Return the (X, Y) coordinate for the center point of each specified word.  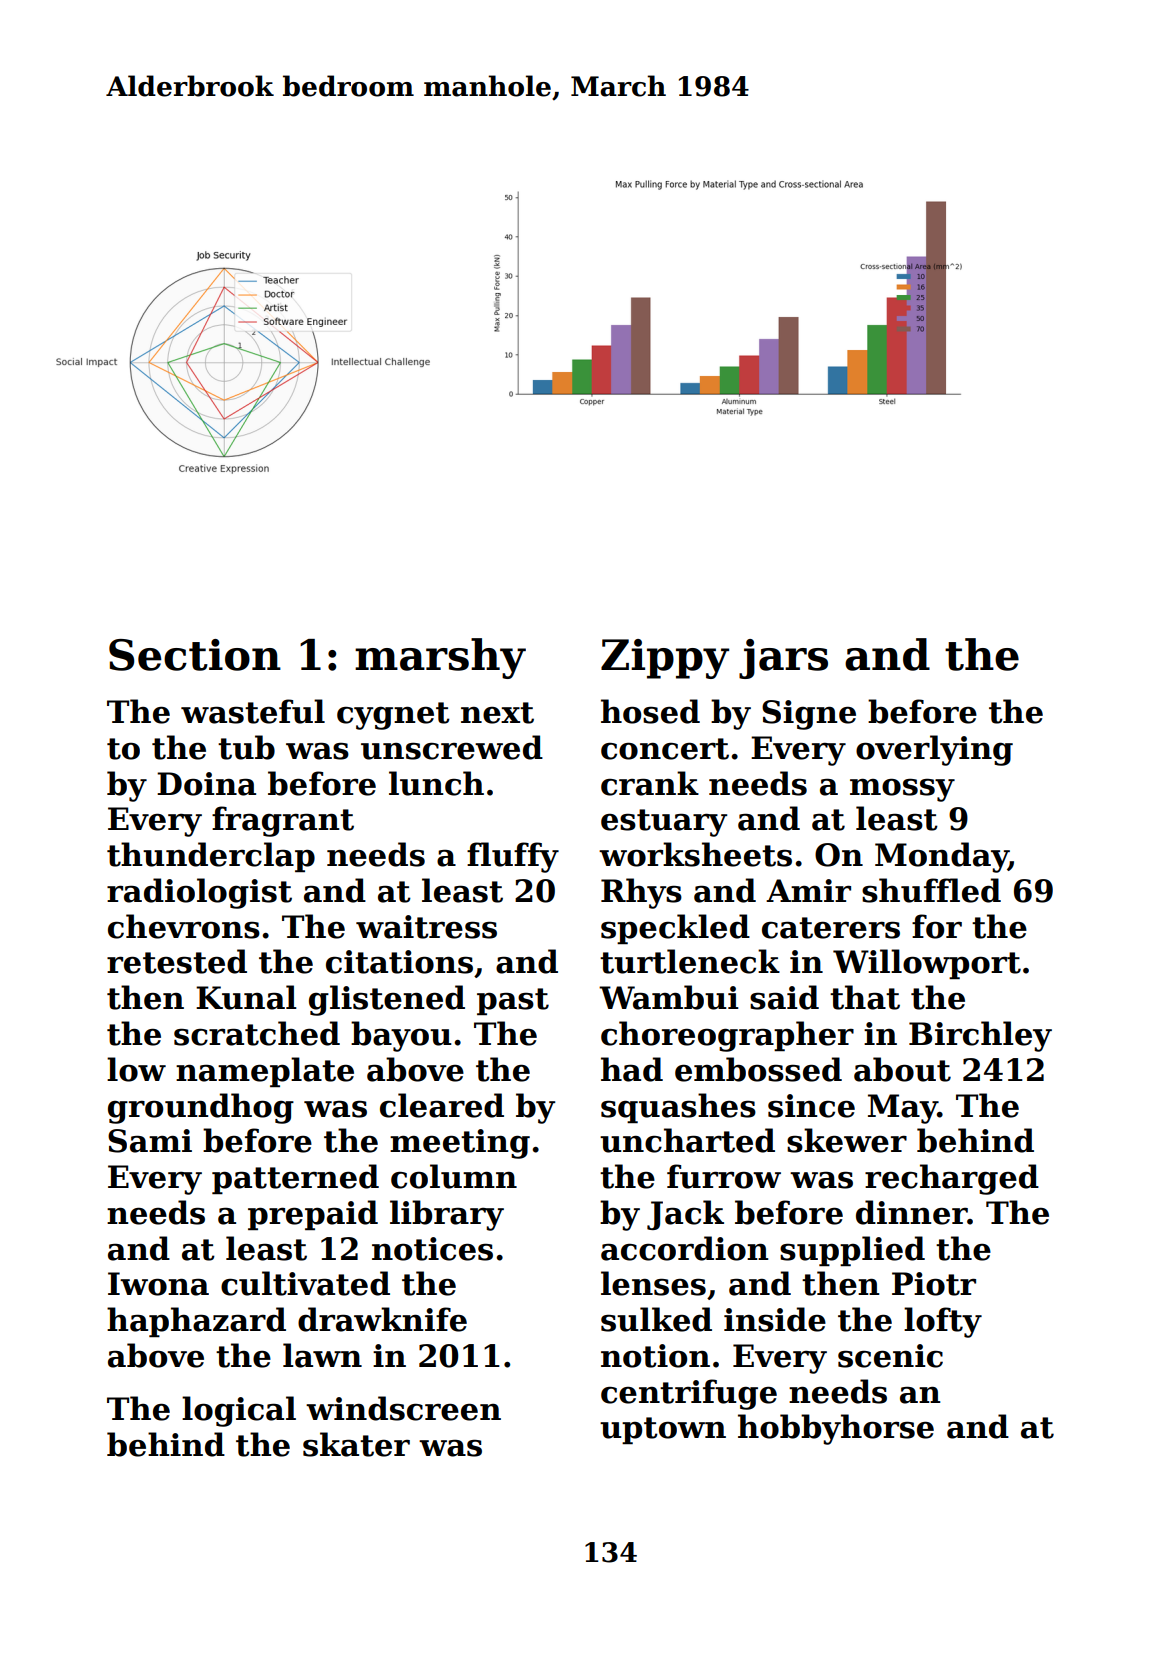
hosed (650, 711)
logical (239, 1411)
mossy (902, 790)
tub (246, 747)
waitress (426, 927)
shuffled (931, 890)
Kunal (246, 997)
